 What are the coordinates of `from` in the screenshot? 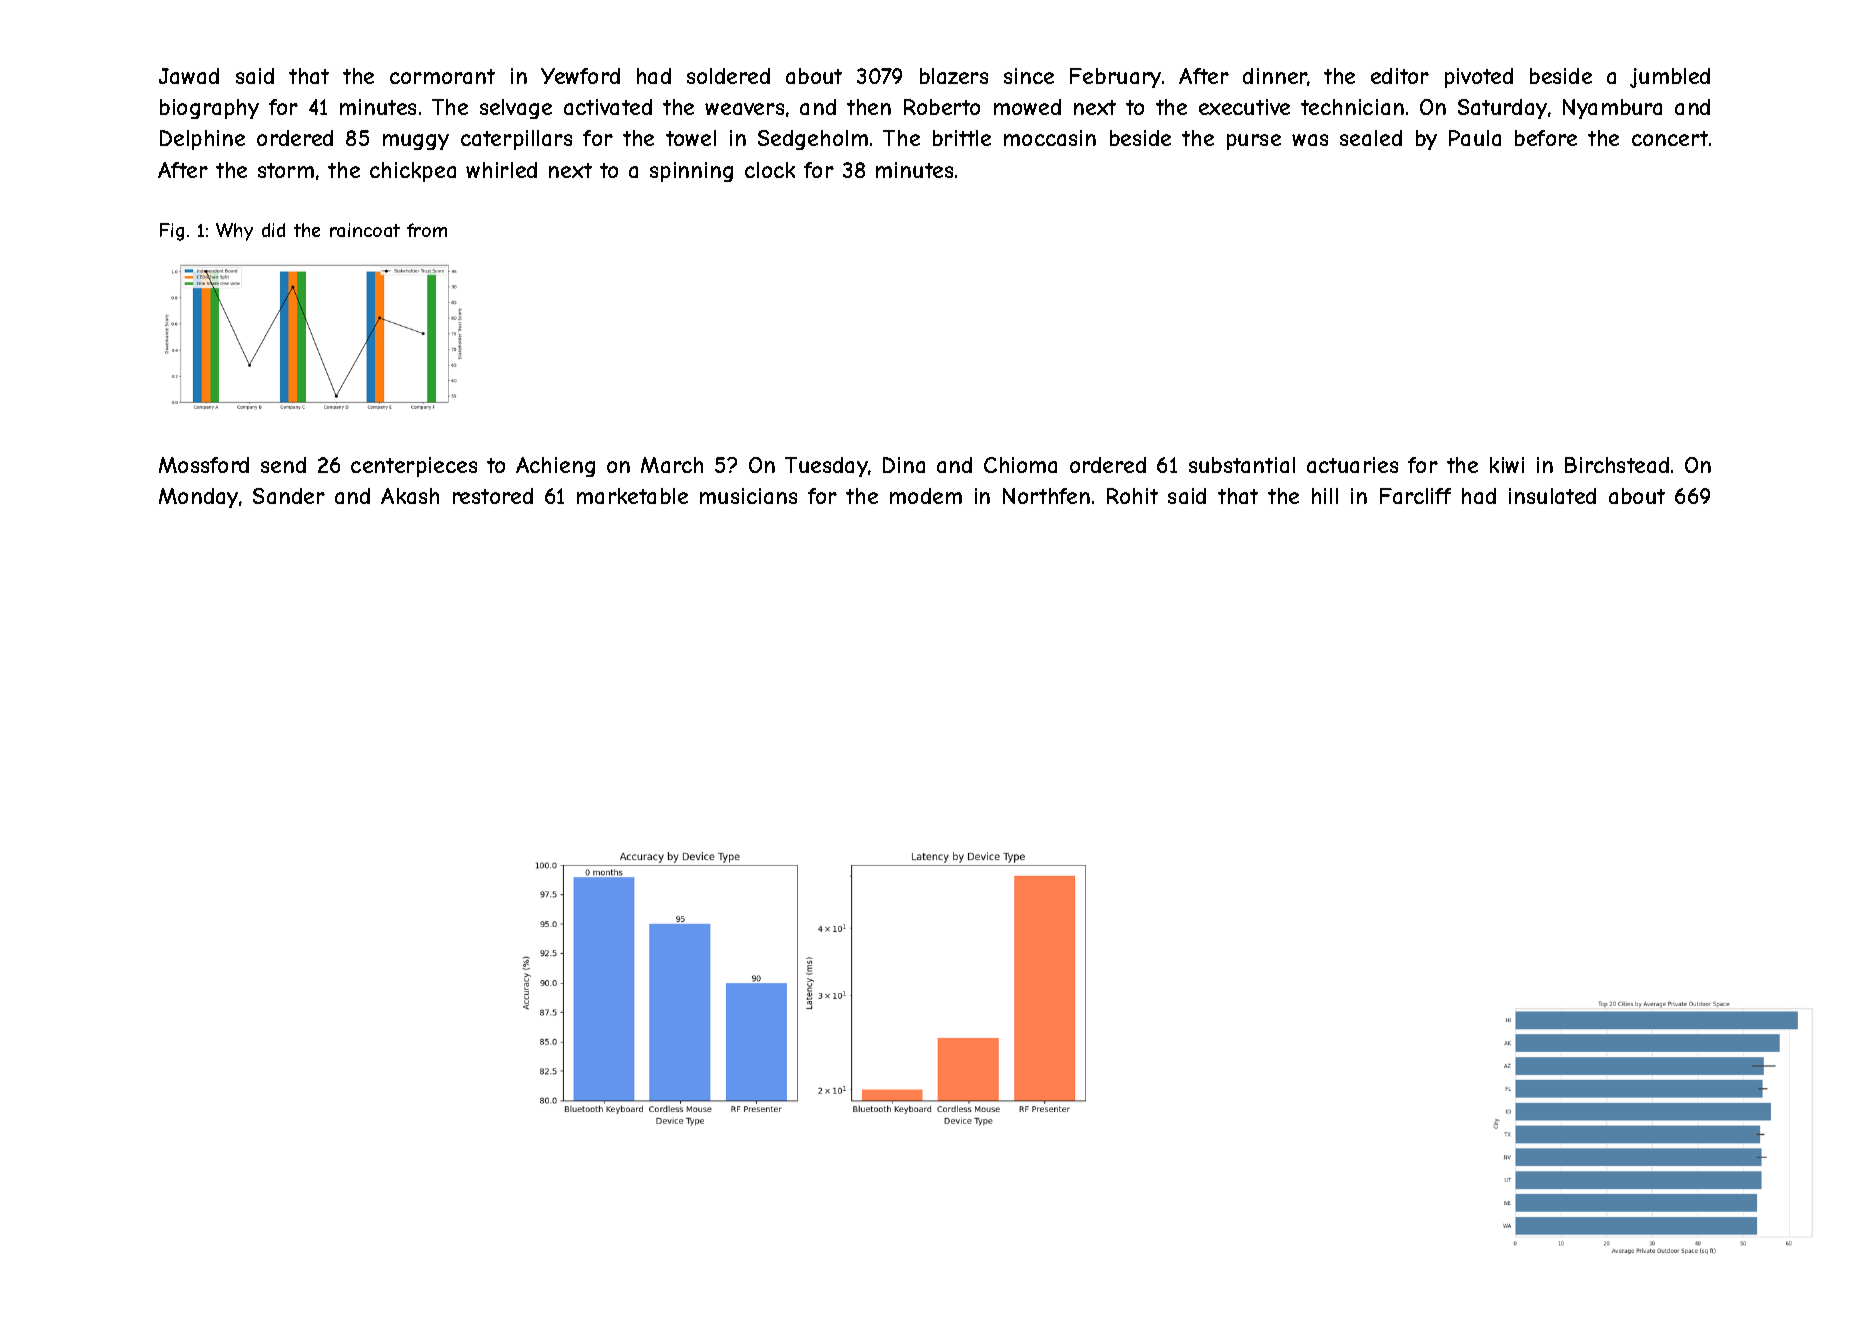 It's located at (427, 230).
